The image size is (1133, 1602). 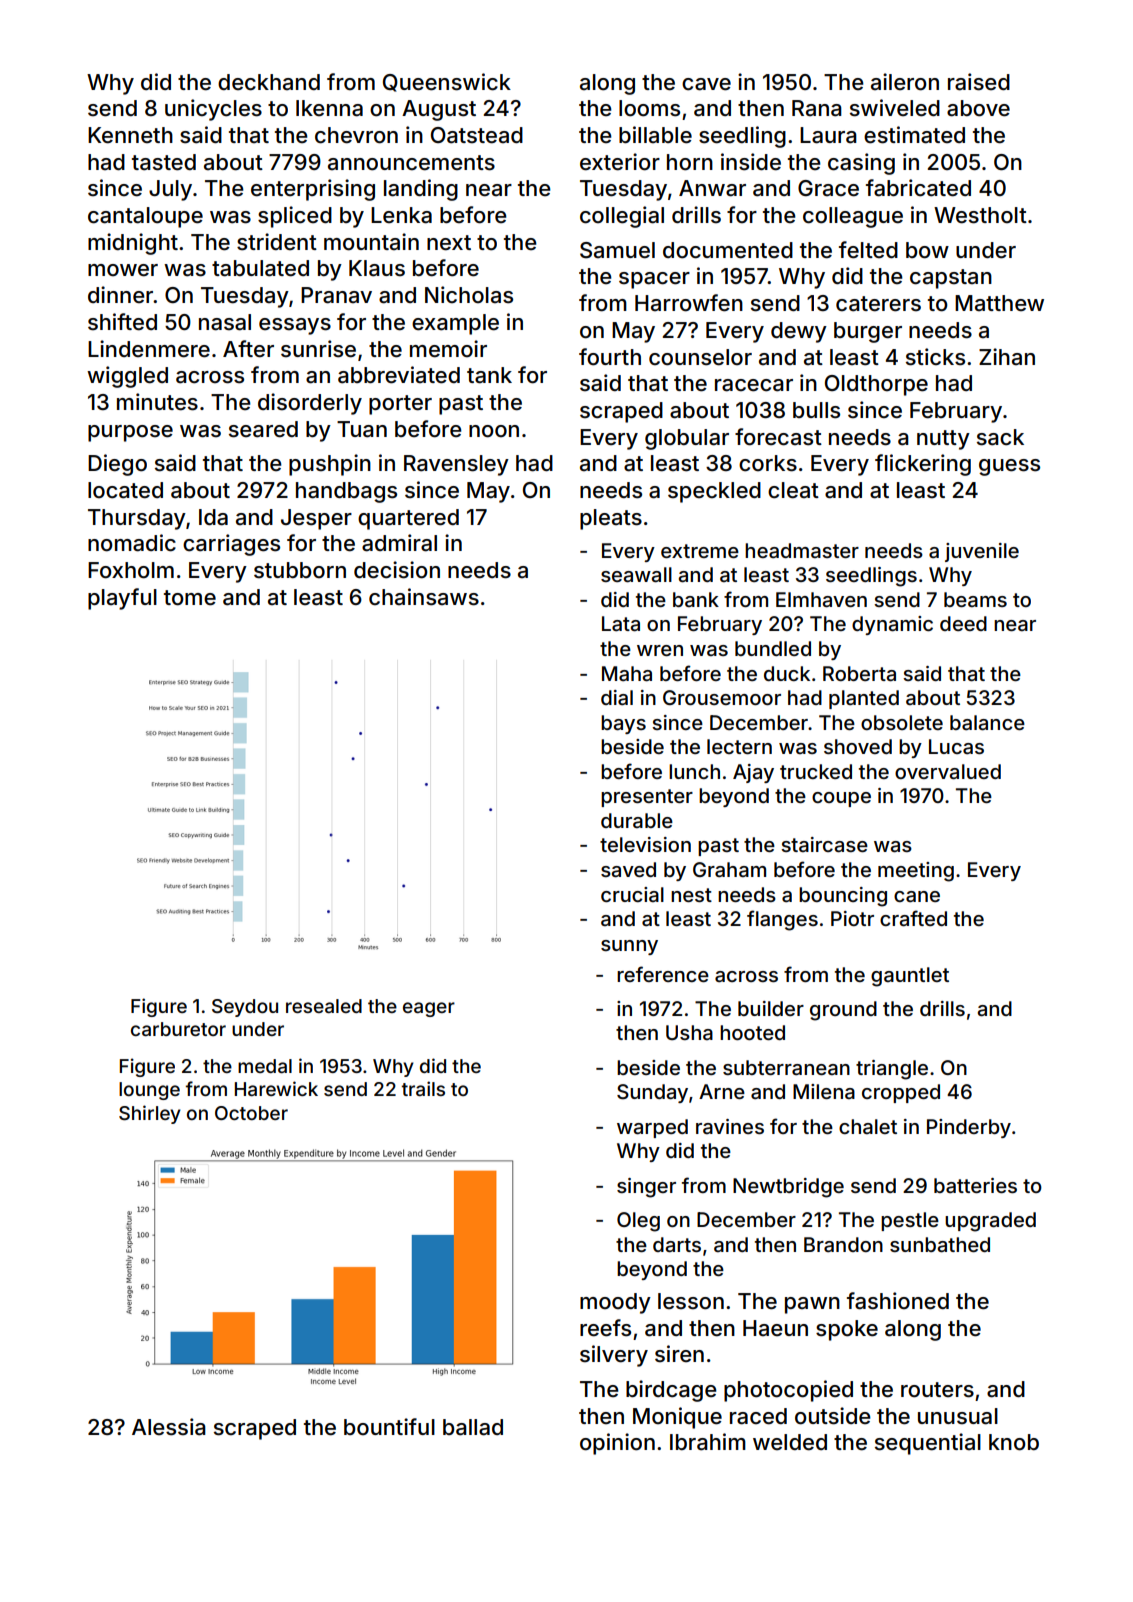 I want to click on forecast, so click(x=778, y=437).
